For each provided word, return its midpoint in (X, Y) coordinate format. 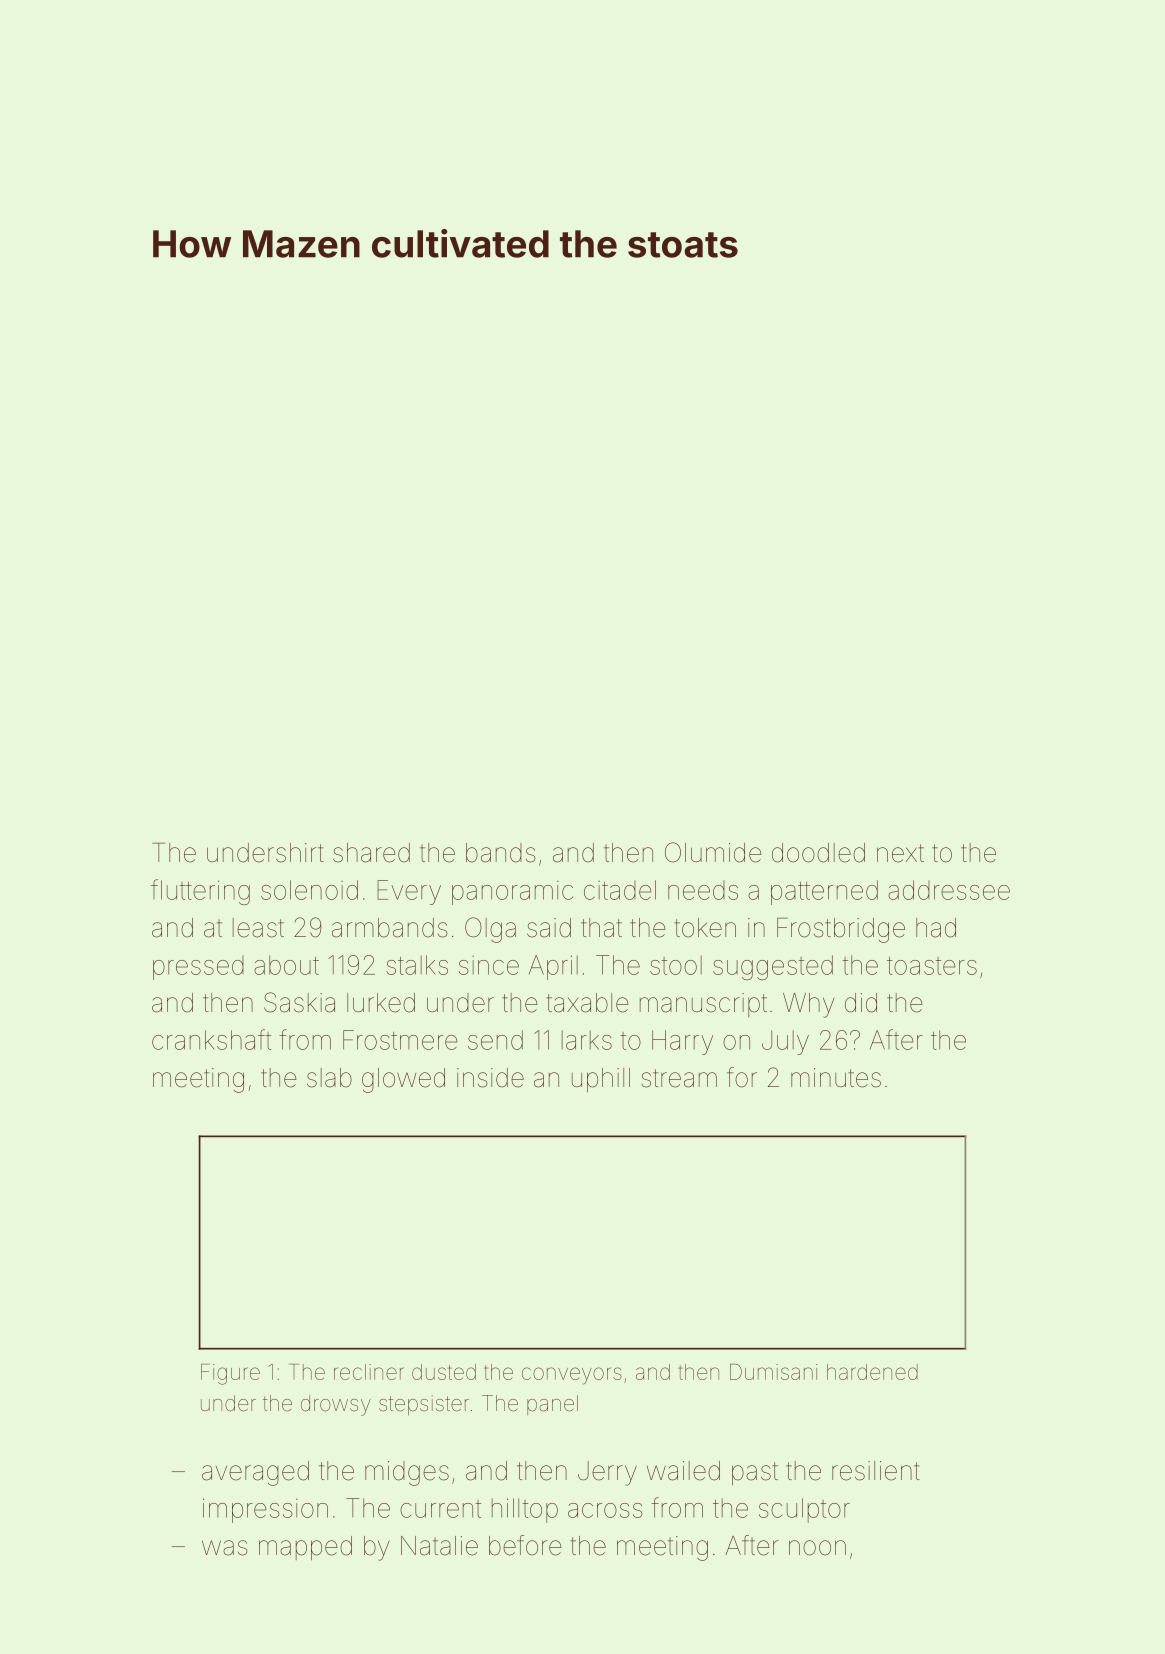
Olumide (713, 852)
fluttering (200, 892)
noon (817, 1548)
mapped (305, 1548)
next (900, 853)
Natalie (439, 1546)
